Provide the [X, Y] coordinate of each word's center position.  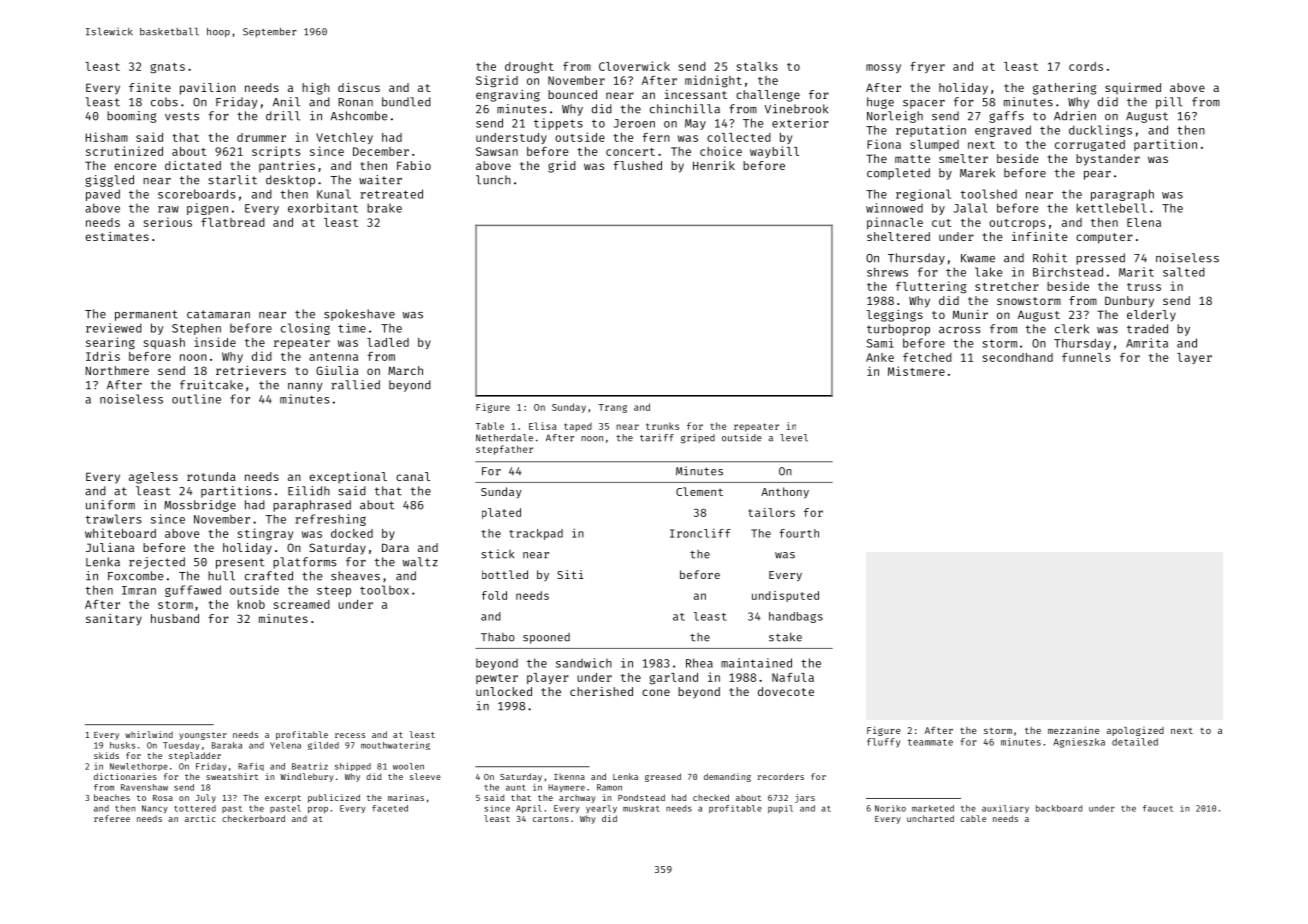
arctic [200, 818]
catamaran [218, 314]
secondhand [1018, 357]
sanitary [114, 620]
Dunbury [1129, 302]
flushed [637, 165]
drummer [261, 137]
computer [1104, 238]
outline [196, 399]
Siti [570, 574]
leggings [895, 316]
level [794, 438]
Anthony [785, 493]
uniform [110, 505]
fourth [799, 533]
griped [698, 439]
